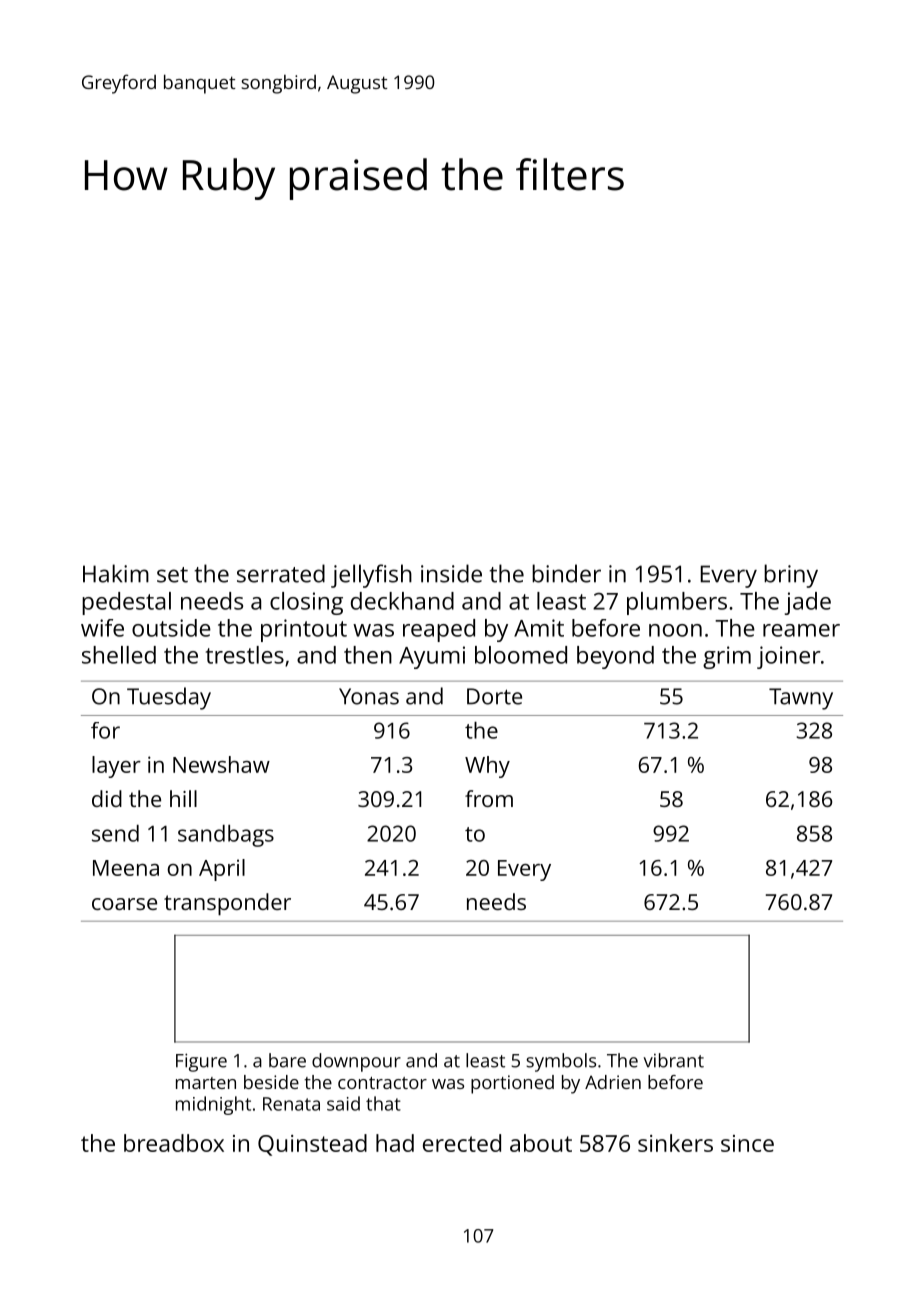 This screenshot has height=1314, width=924. What do you see at coordinates (371, 576) in the screenshot?
I see `jellyfish` at bounding box center [371, 576].
